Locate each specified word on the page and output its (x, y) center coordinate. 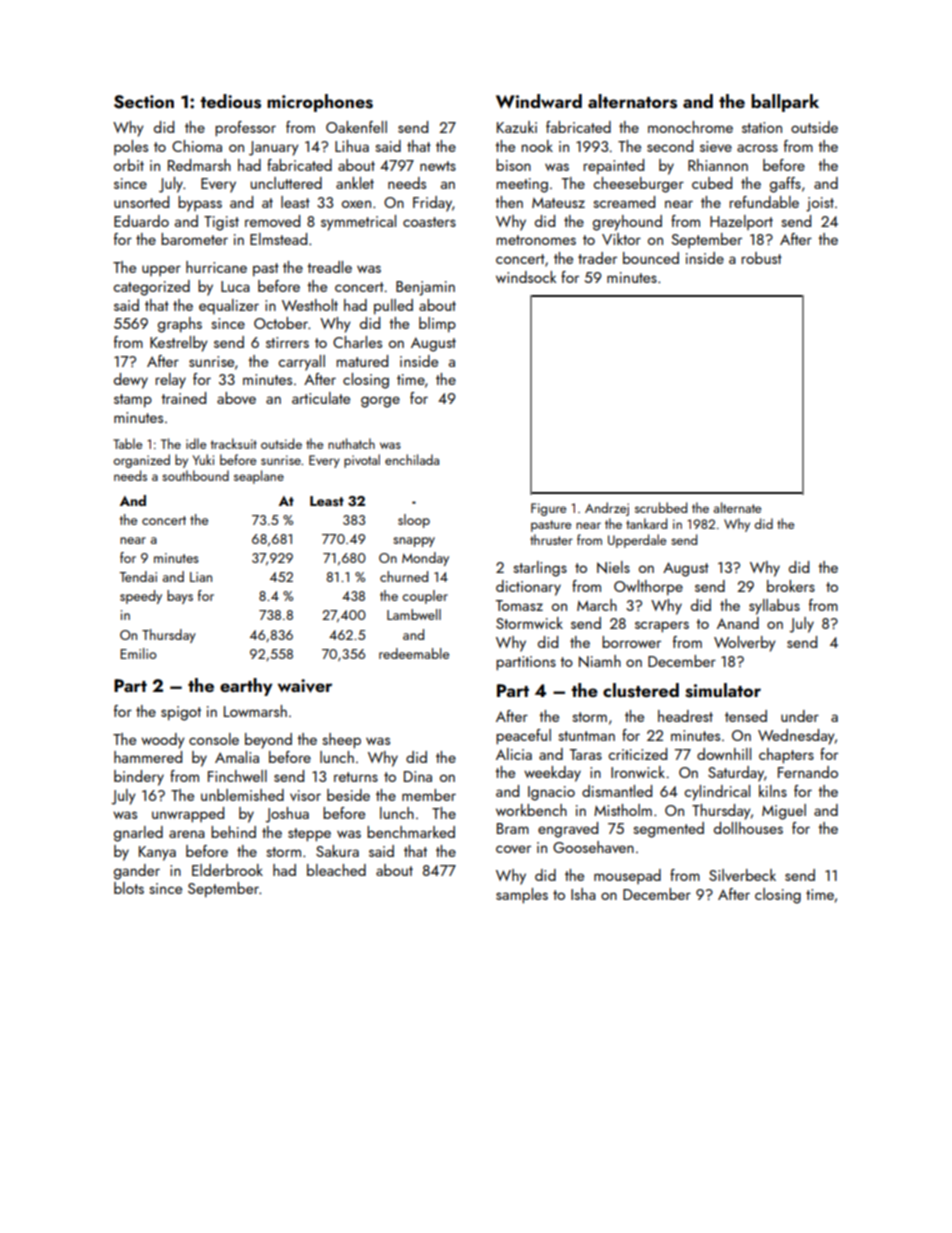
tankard (646, 523)
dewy (131, 381)
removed (272, 221)
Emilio (138, 653)
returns (356, 777)
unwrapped (188, 815)
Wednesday (796, 737)
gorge (380, 402)
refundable (764, 202)
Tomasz (519, 605)
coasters (429, 222)
